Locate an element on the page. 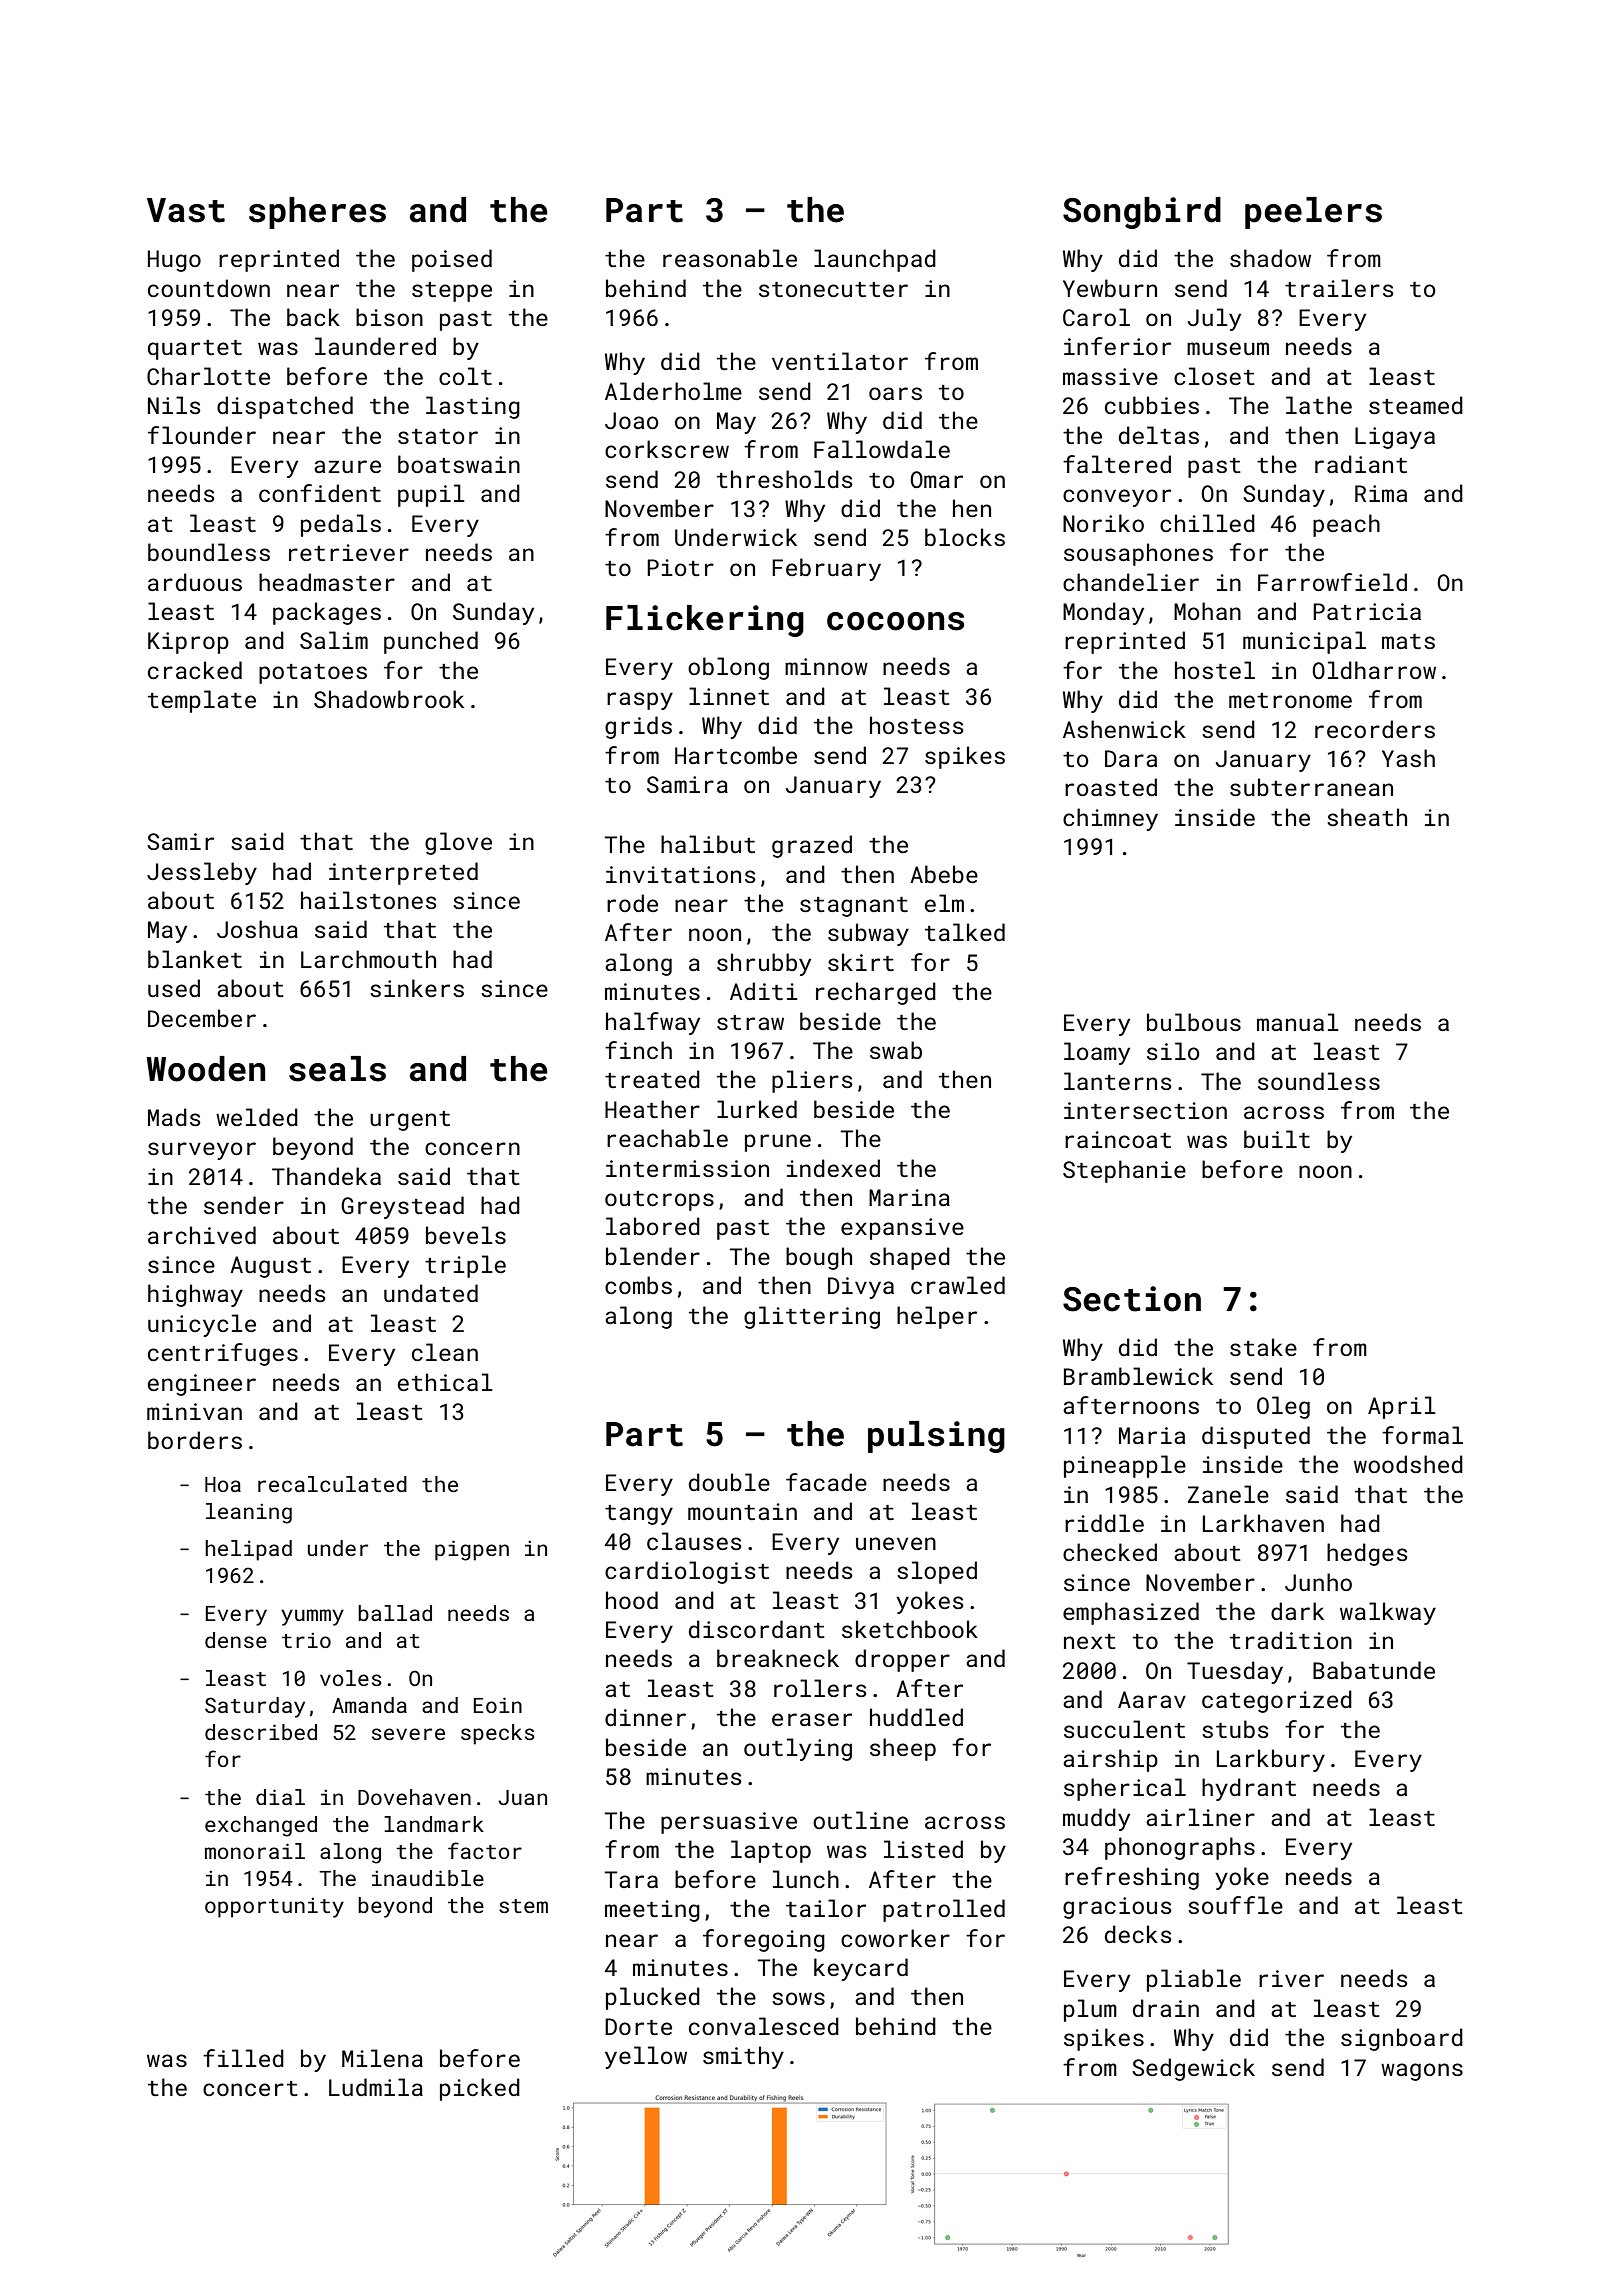 The height and width of the image is (2292, 1620). woodshed is located at coordinates (1408, 1464).
